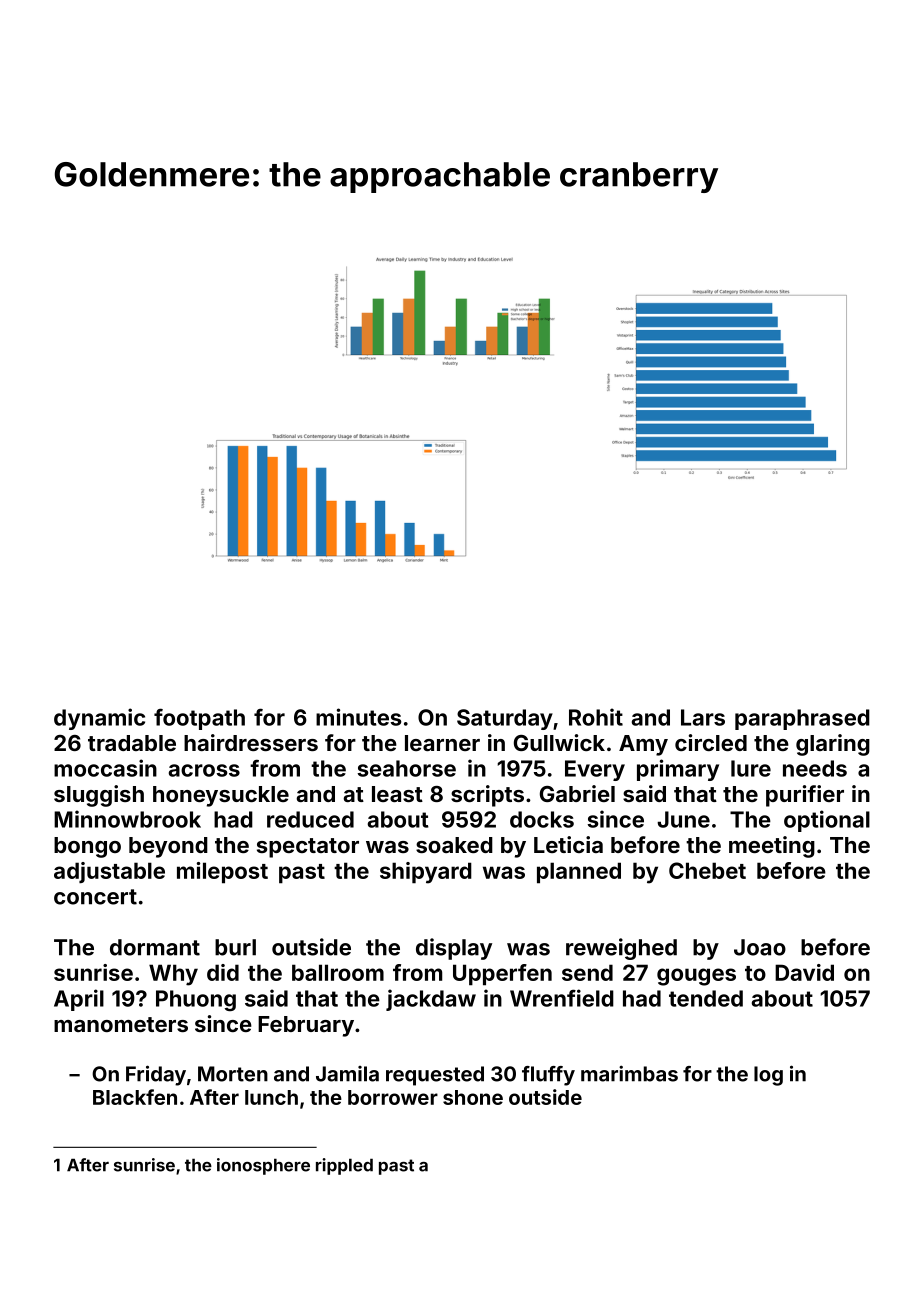  What do you see at coordinates (235, 947) in the document?
I see `burl` at bounding box center [235, 947].
